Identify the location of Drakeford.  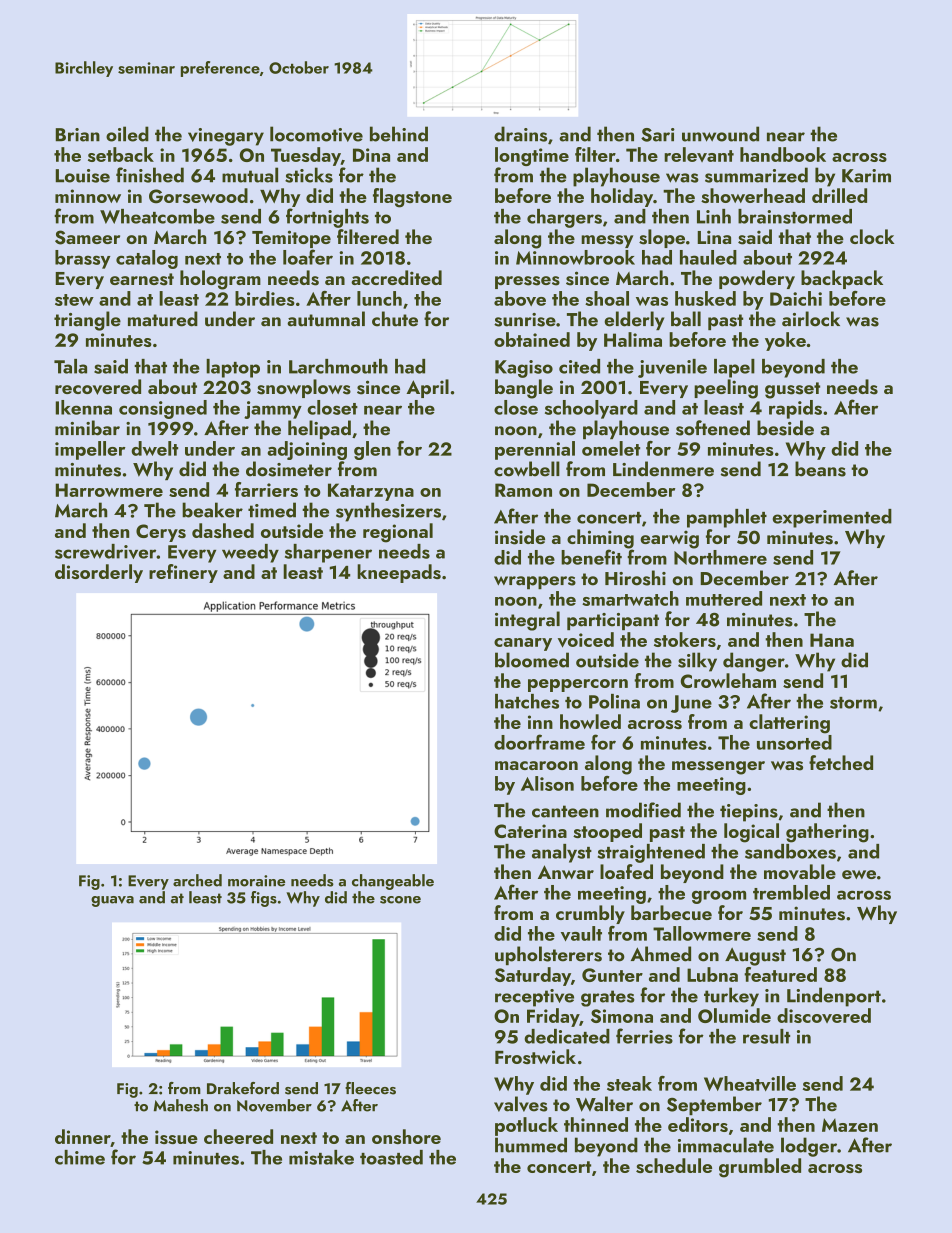
(243, 1088).
